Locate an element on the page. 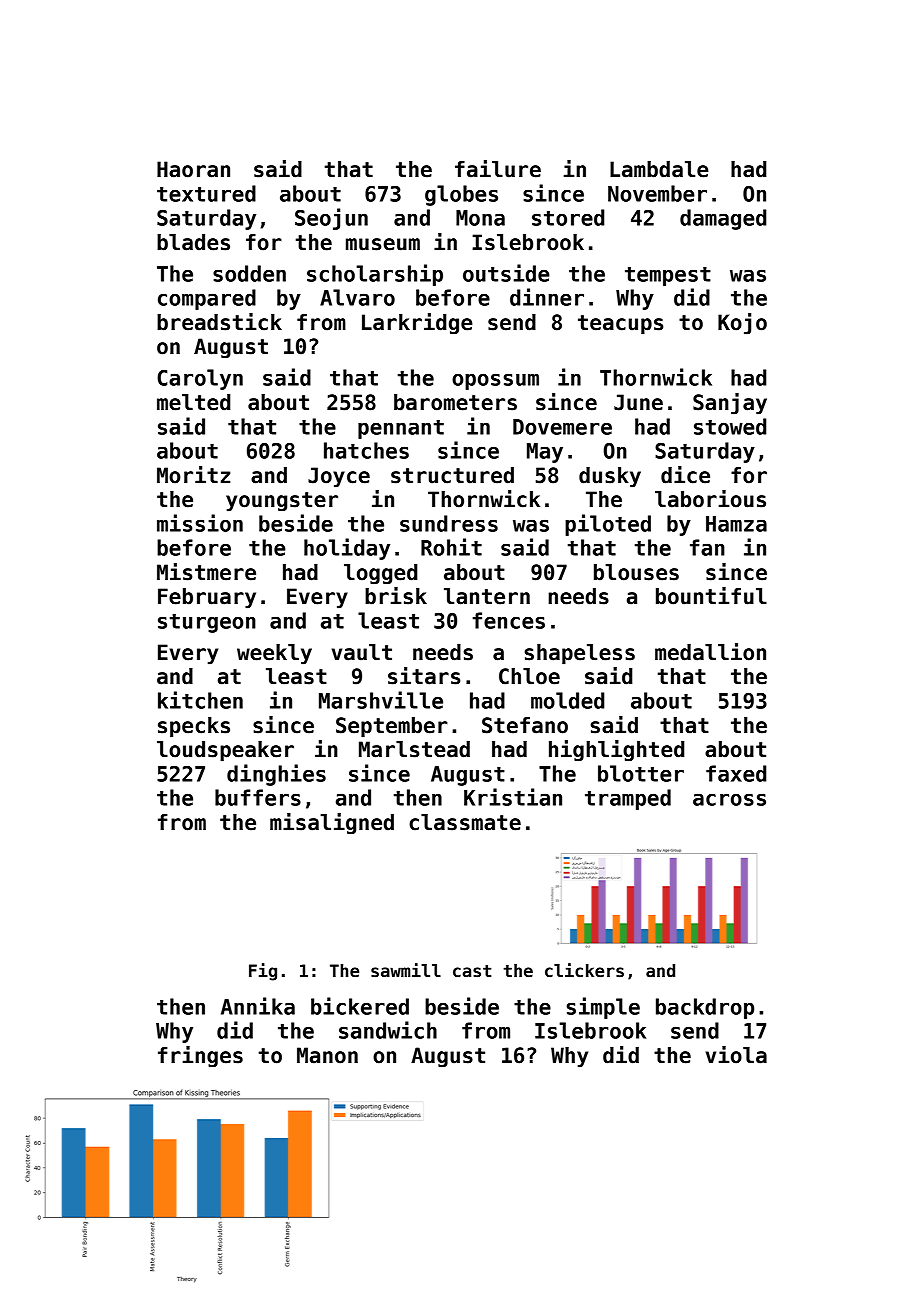  Manon is located at coordinates (327, 1055).
